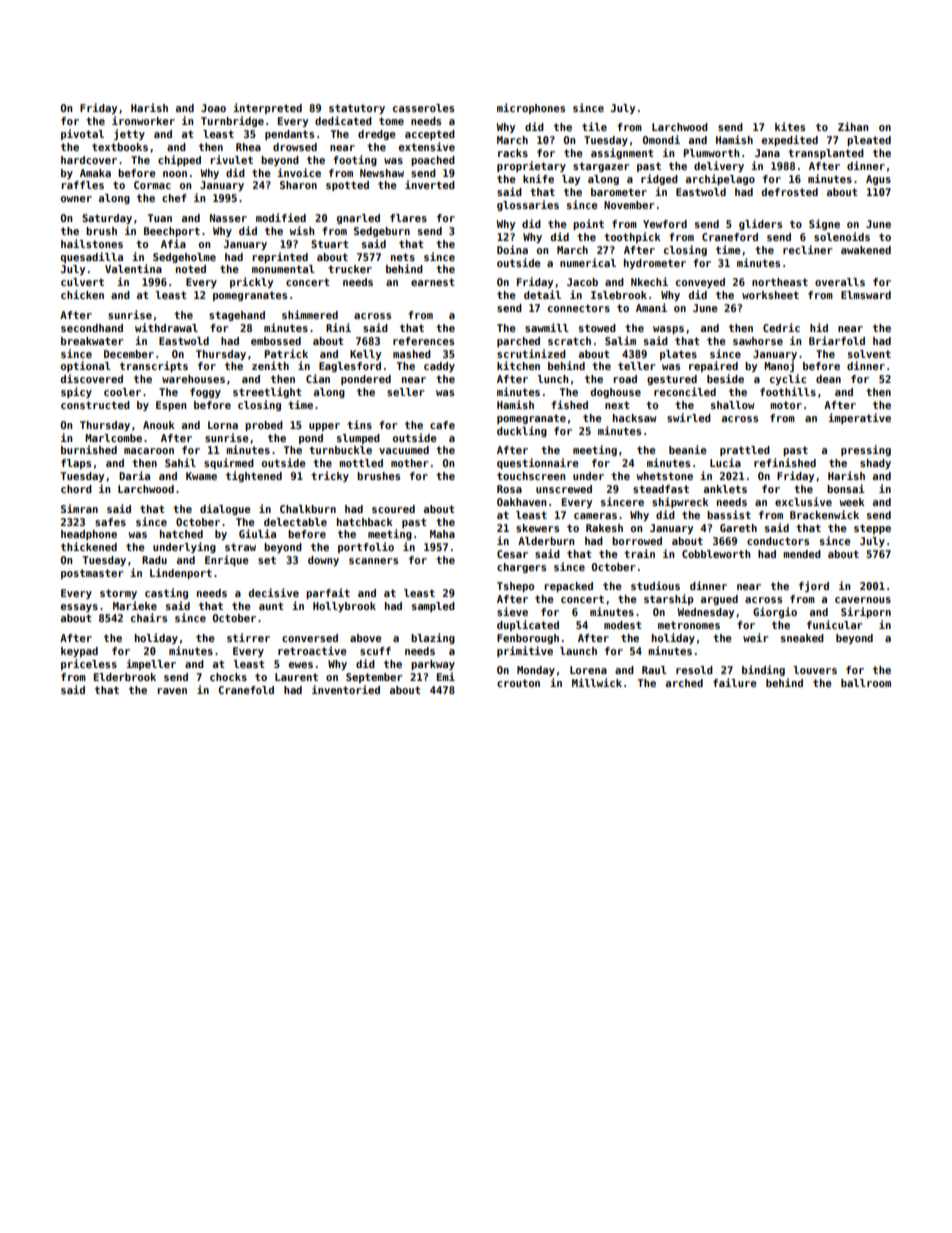 Image resolution: width=952 pixels, height=1233 pixels. Describe the element at coordinates (866, 683) in the document. I see `ballroom` at that location.
